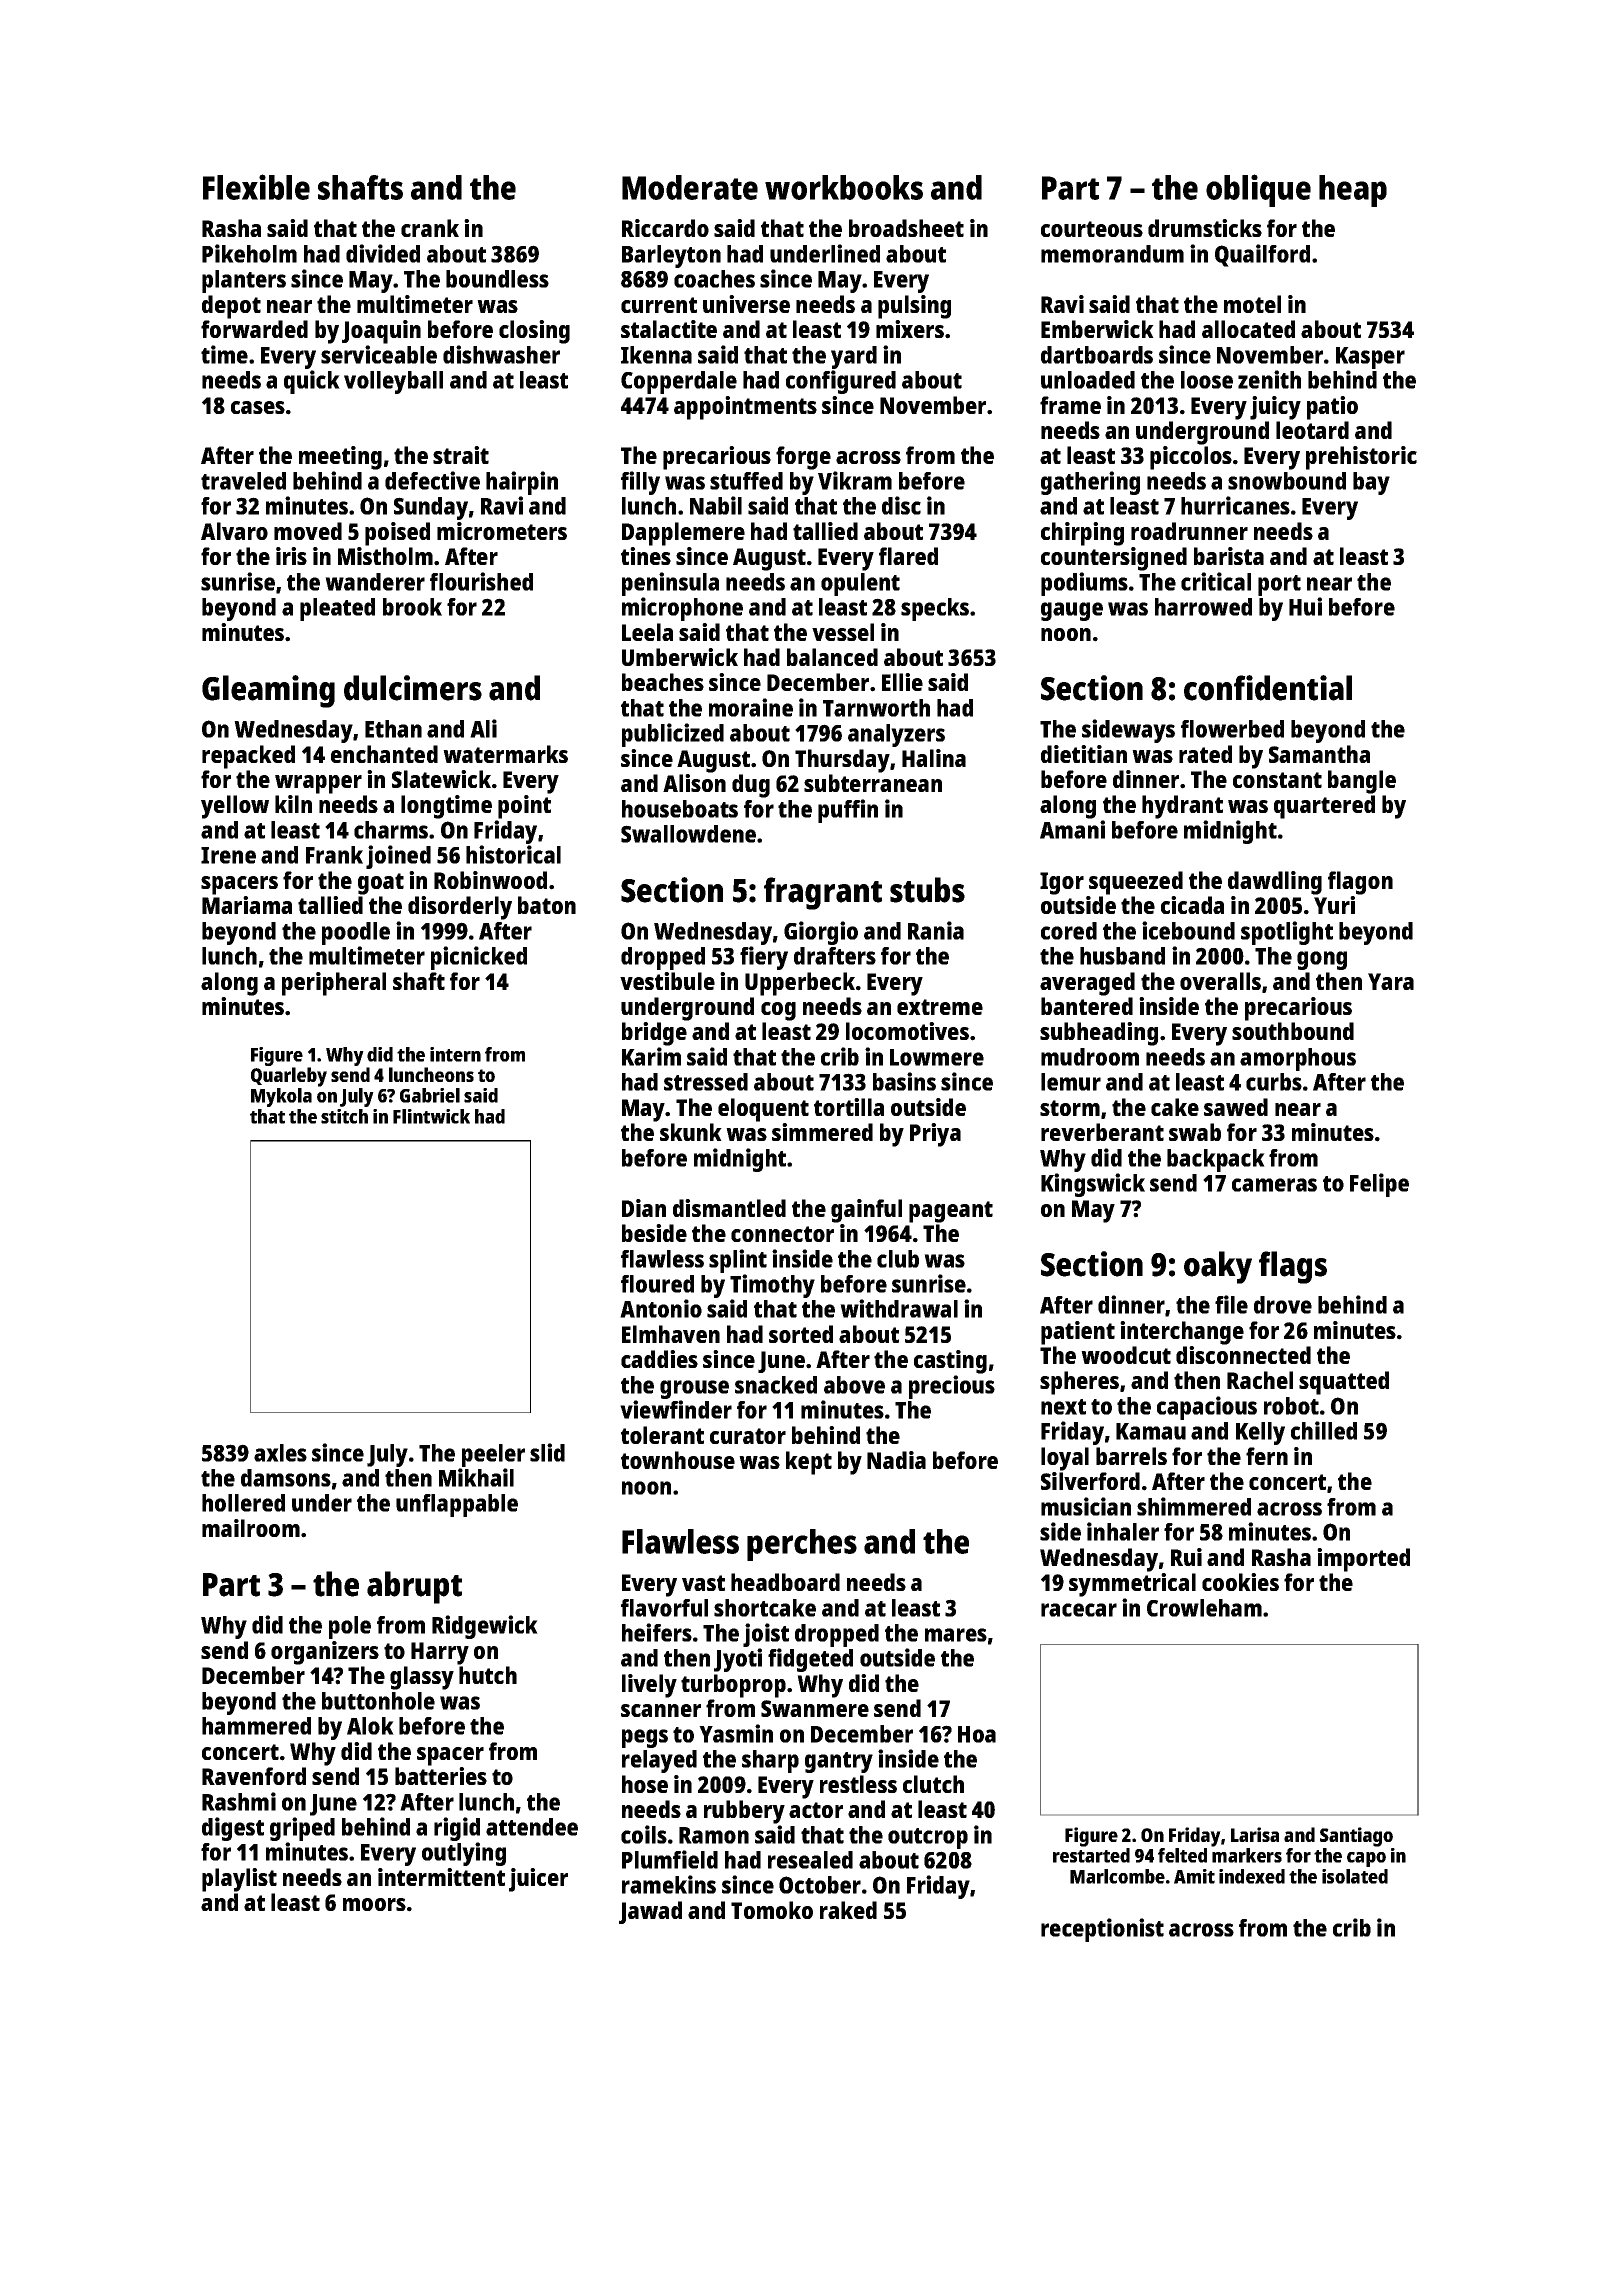  What do you see at coordinates (254, 329) in the document?
I see `forwarded` at bounding box center [254, 329].
